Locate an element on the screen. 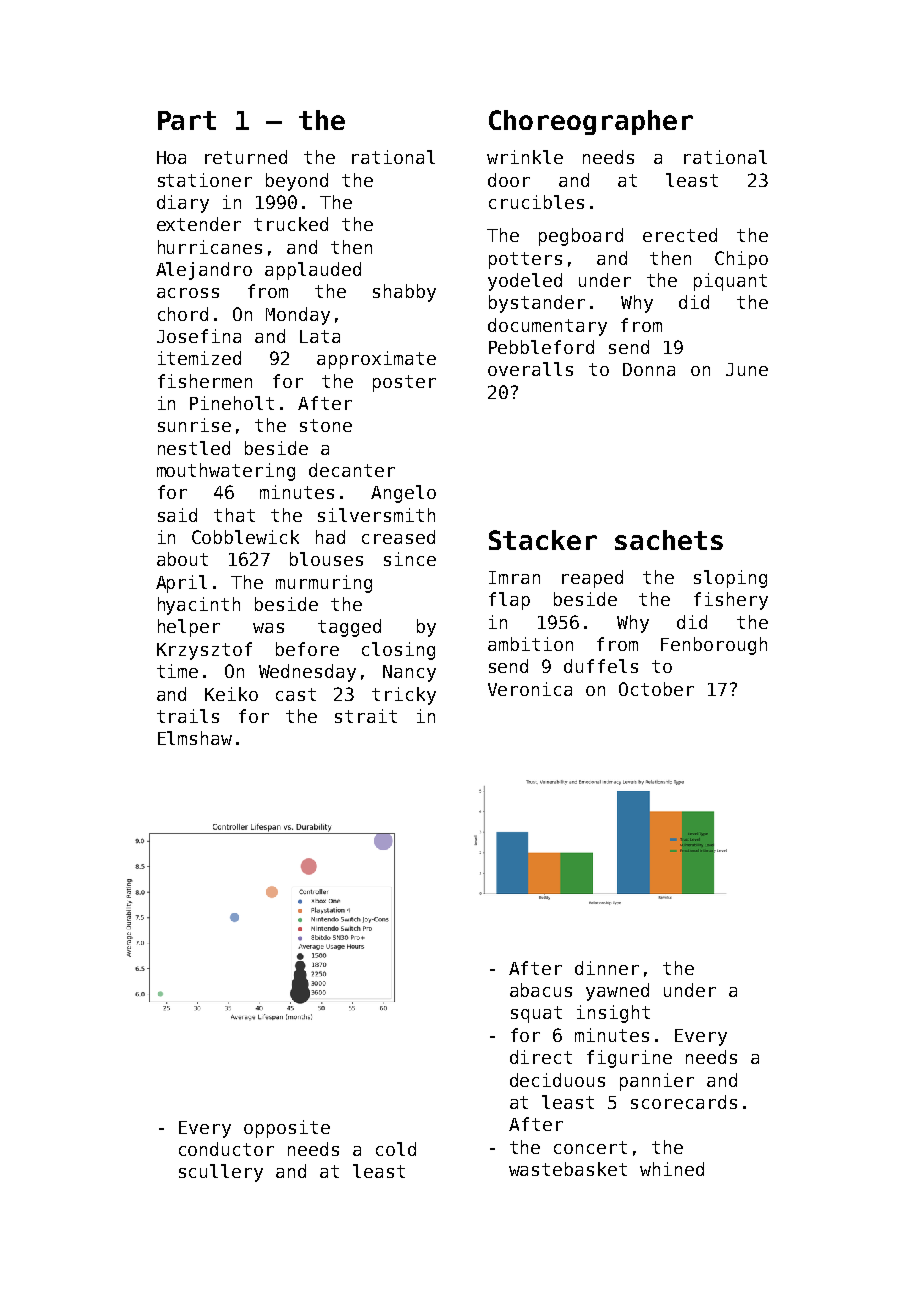 This screenshot has height=1311, width=924. trails is located at coordinates (188, 716).
